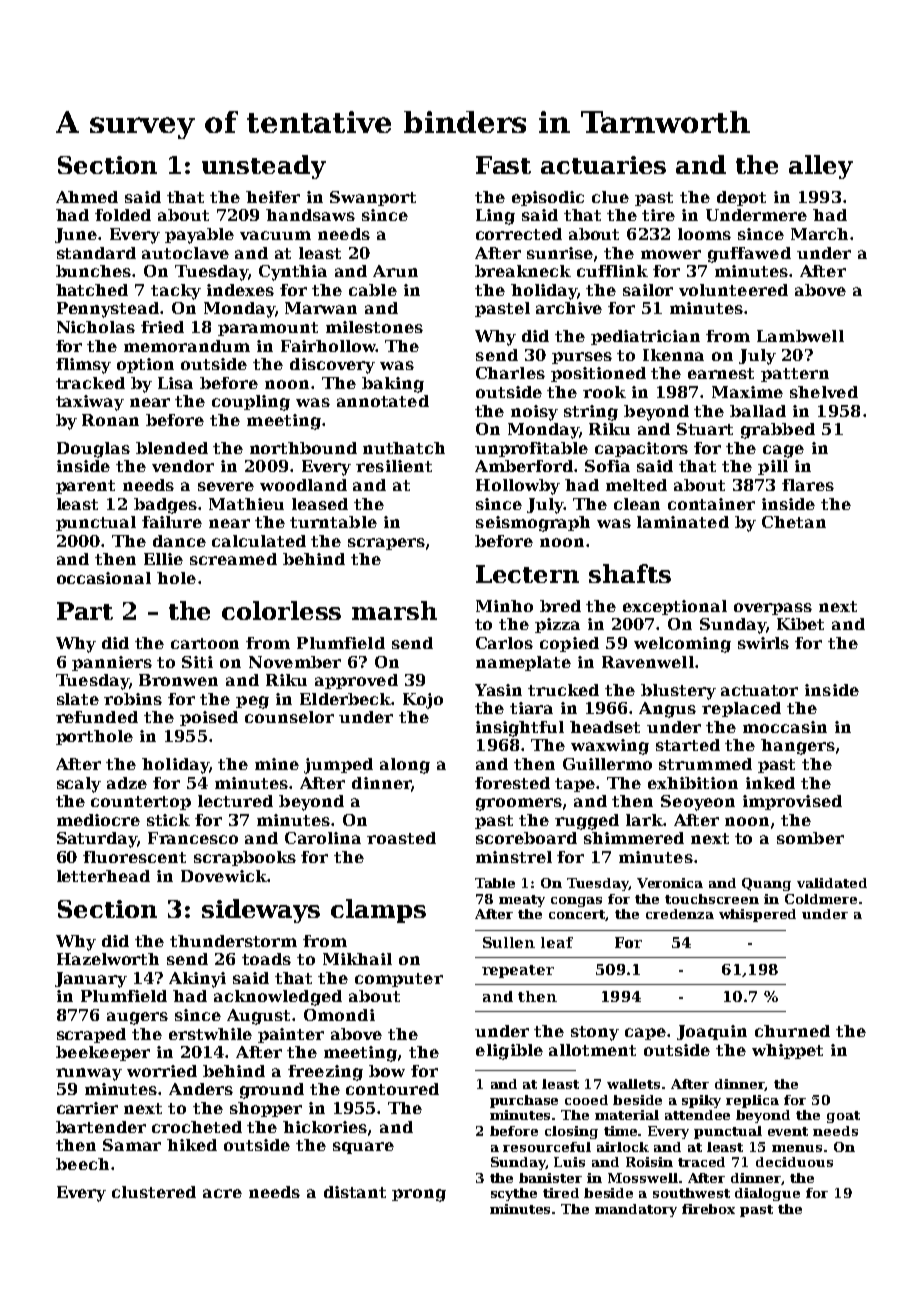 This screenshot has width=924, height=1308. Describe the element at coordinates (222, 1193) in the screenshot. I see `acre` at that location.
